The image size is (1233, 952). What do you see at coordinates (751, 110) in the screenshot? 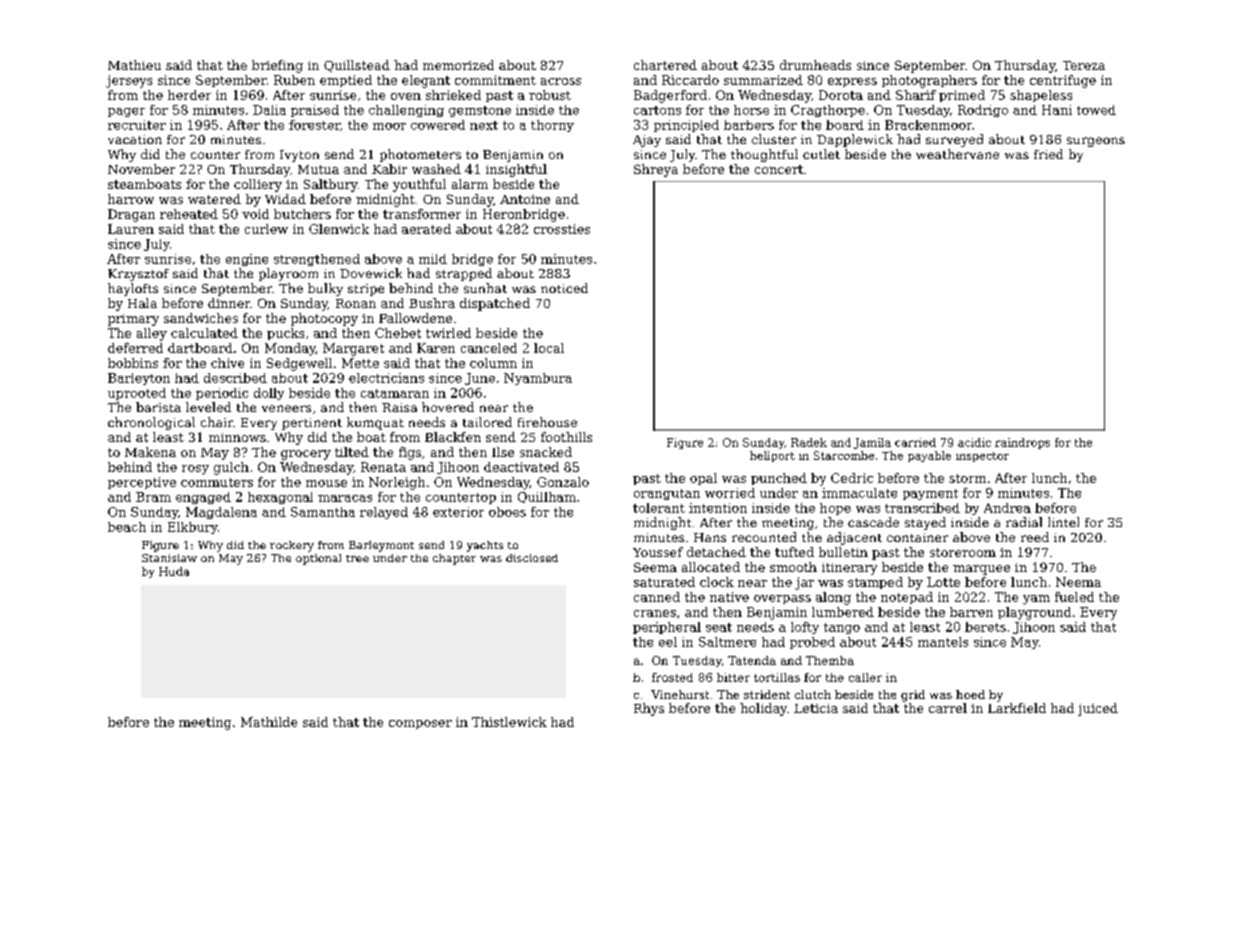
I see `horse` at bounding box center [751, 110].
